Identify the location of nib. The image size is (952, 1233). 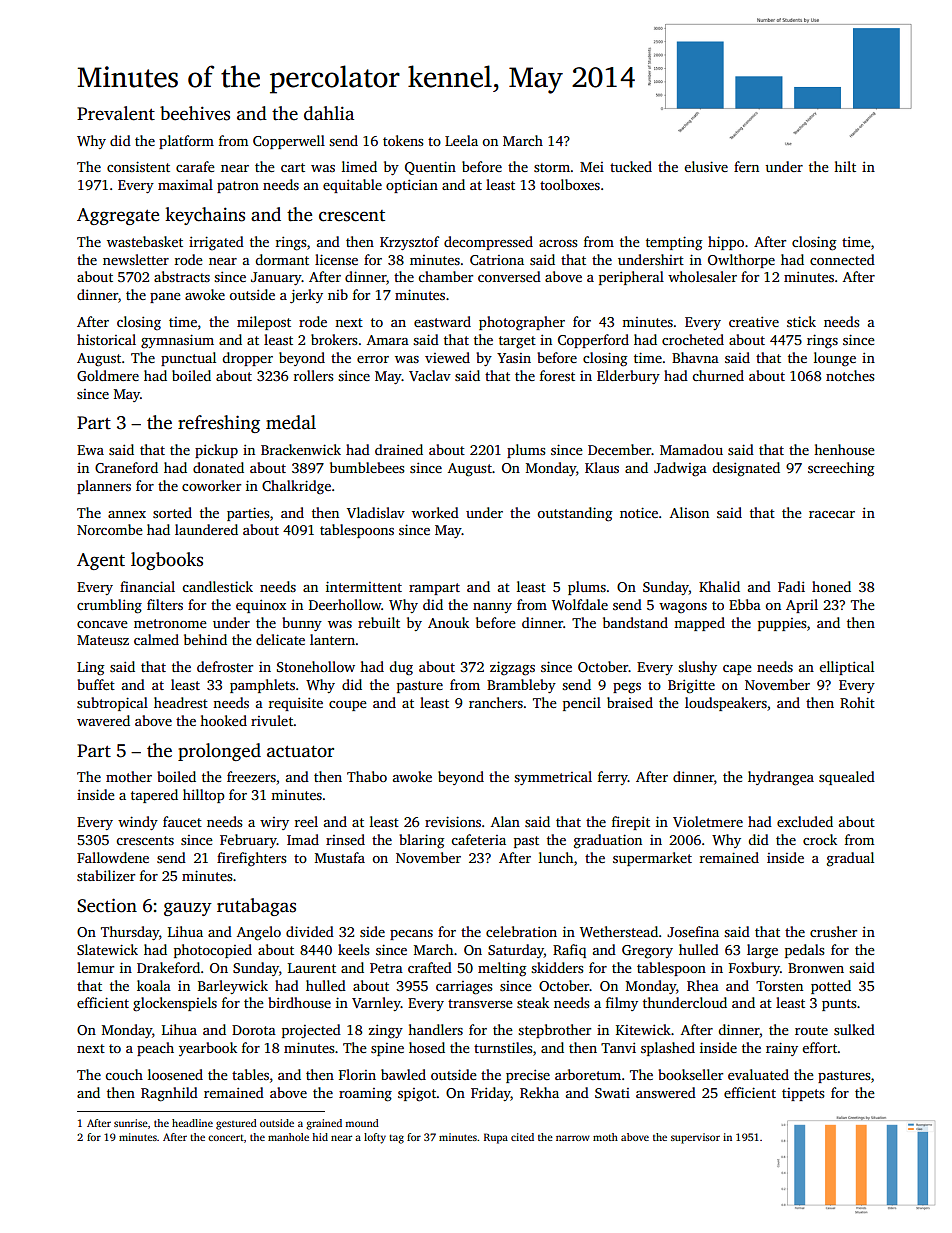
(338, 294).
